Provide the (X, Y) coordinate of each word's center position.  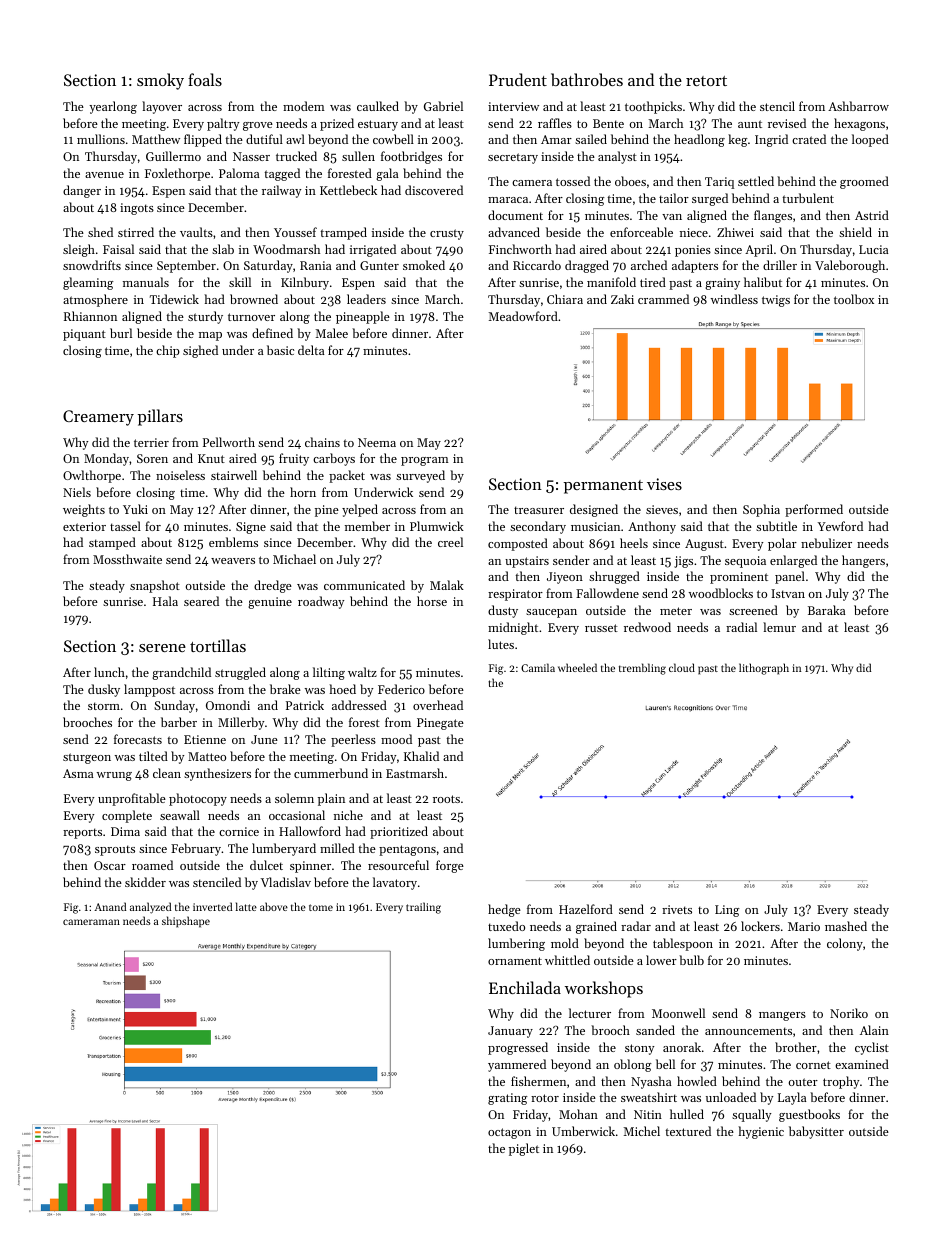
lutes (501, 644)
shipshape (186, 922)
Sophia (761, 510)
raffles (555, 123)
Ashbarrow (858, 106)
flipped (203, 140)
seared (201, 601)
